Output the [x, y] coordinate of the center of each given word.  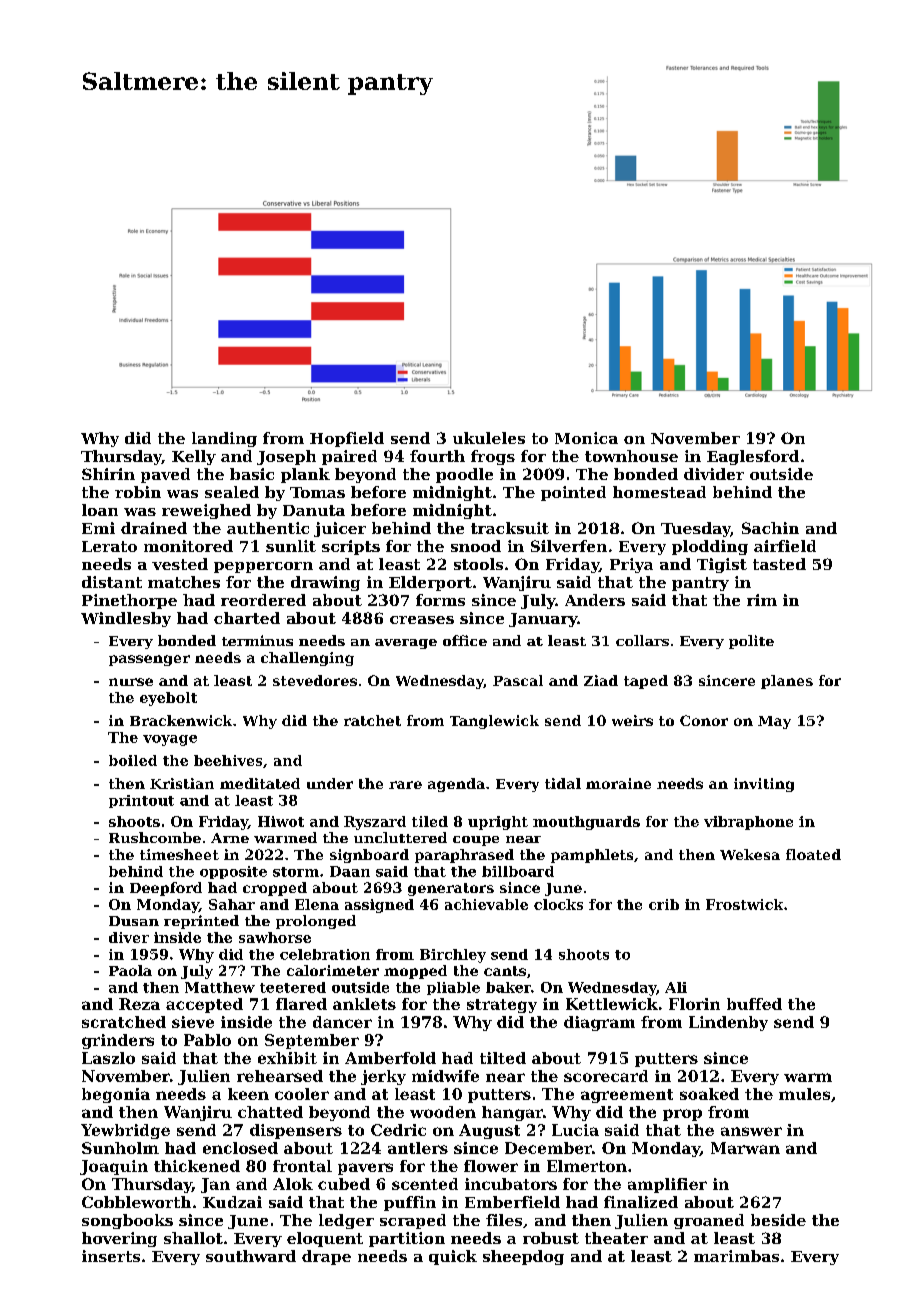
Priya [631, 565]
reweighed [206, 511]
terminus [257, 640]
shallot [193, 1238]
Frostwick [744, 904]
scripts [351, 547]
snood [476, 546]
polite [751, 642]
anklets [364, 1004]
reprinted [201, 922]
